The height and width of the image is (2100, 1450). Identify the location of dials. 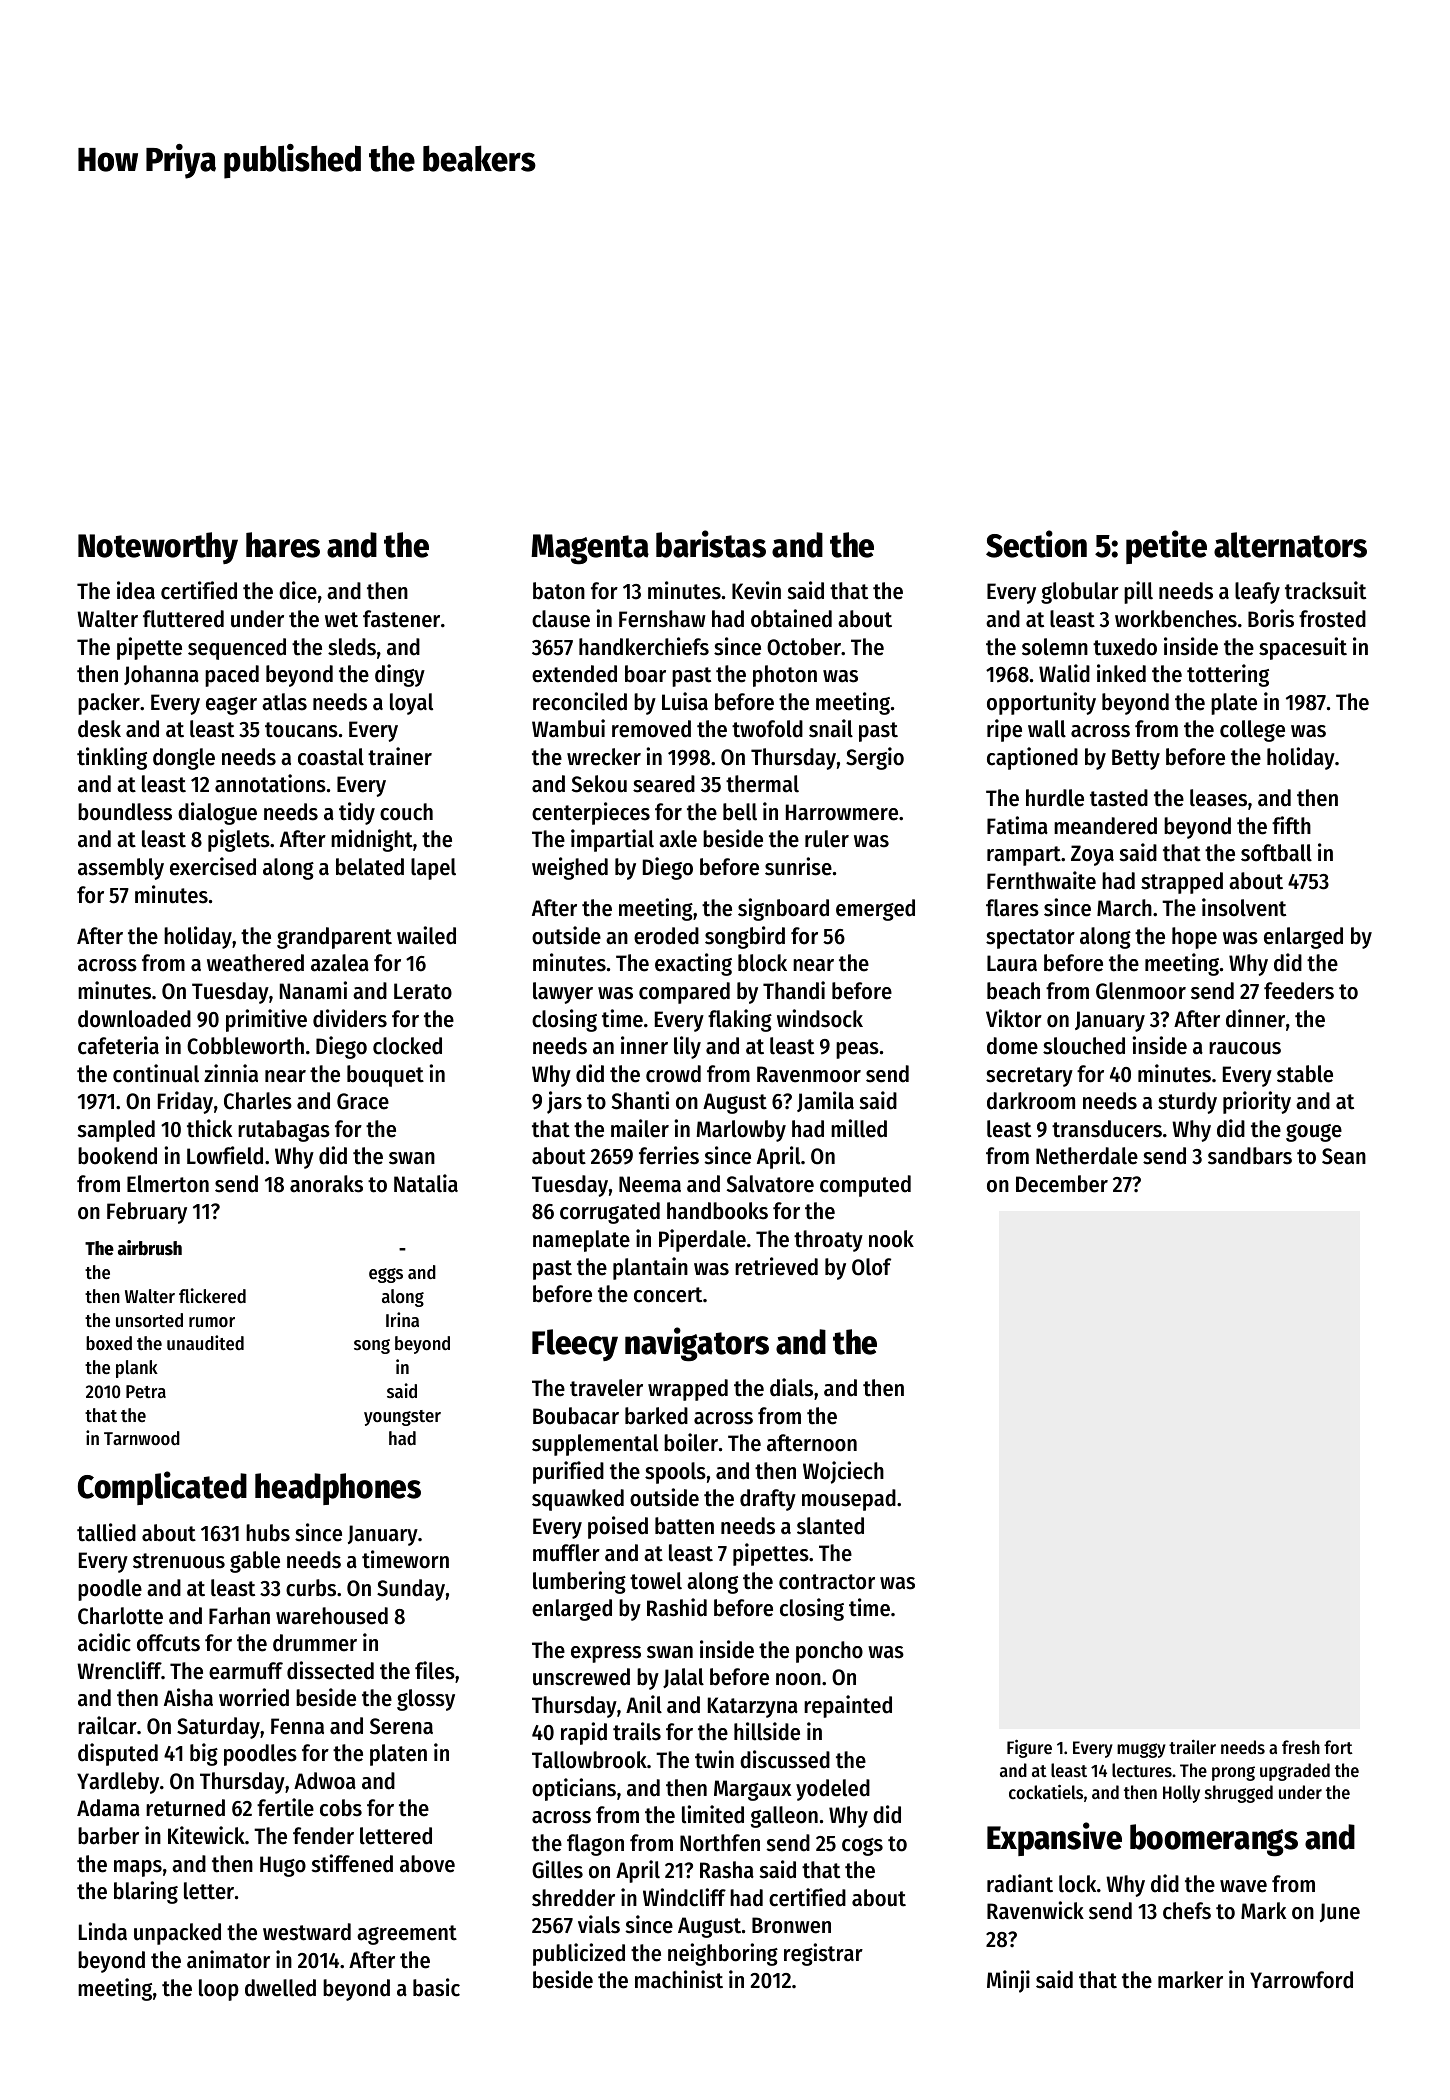
(791, 1387).
